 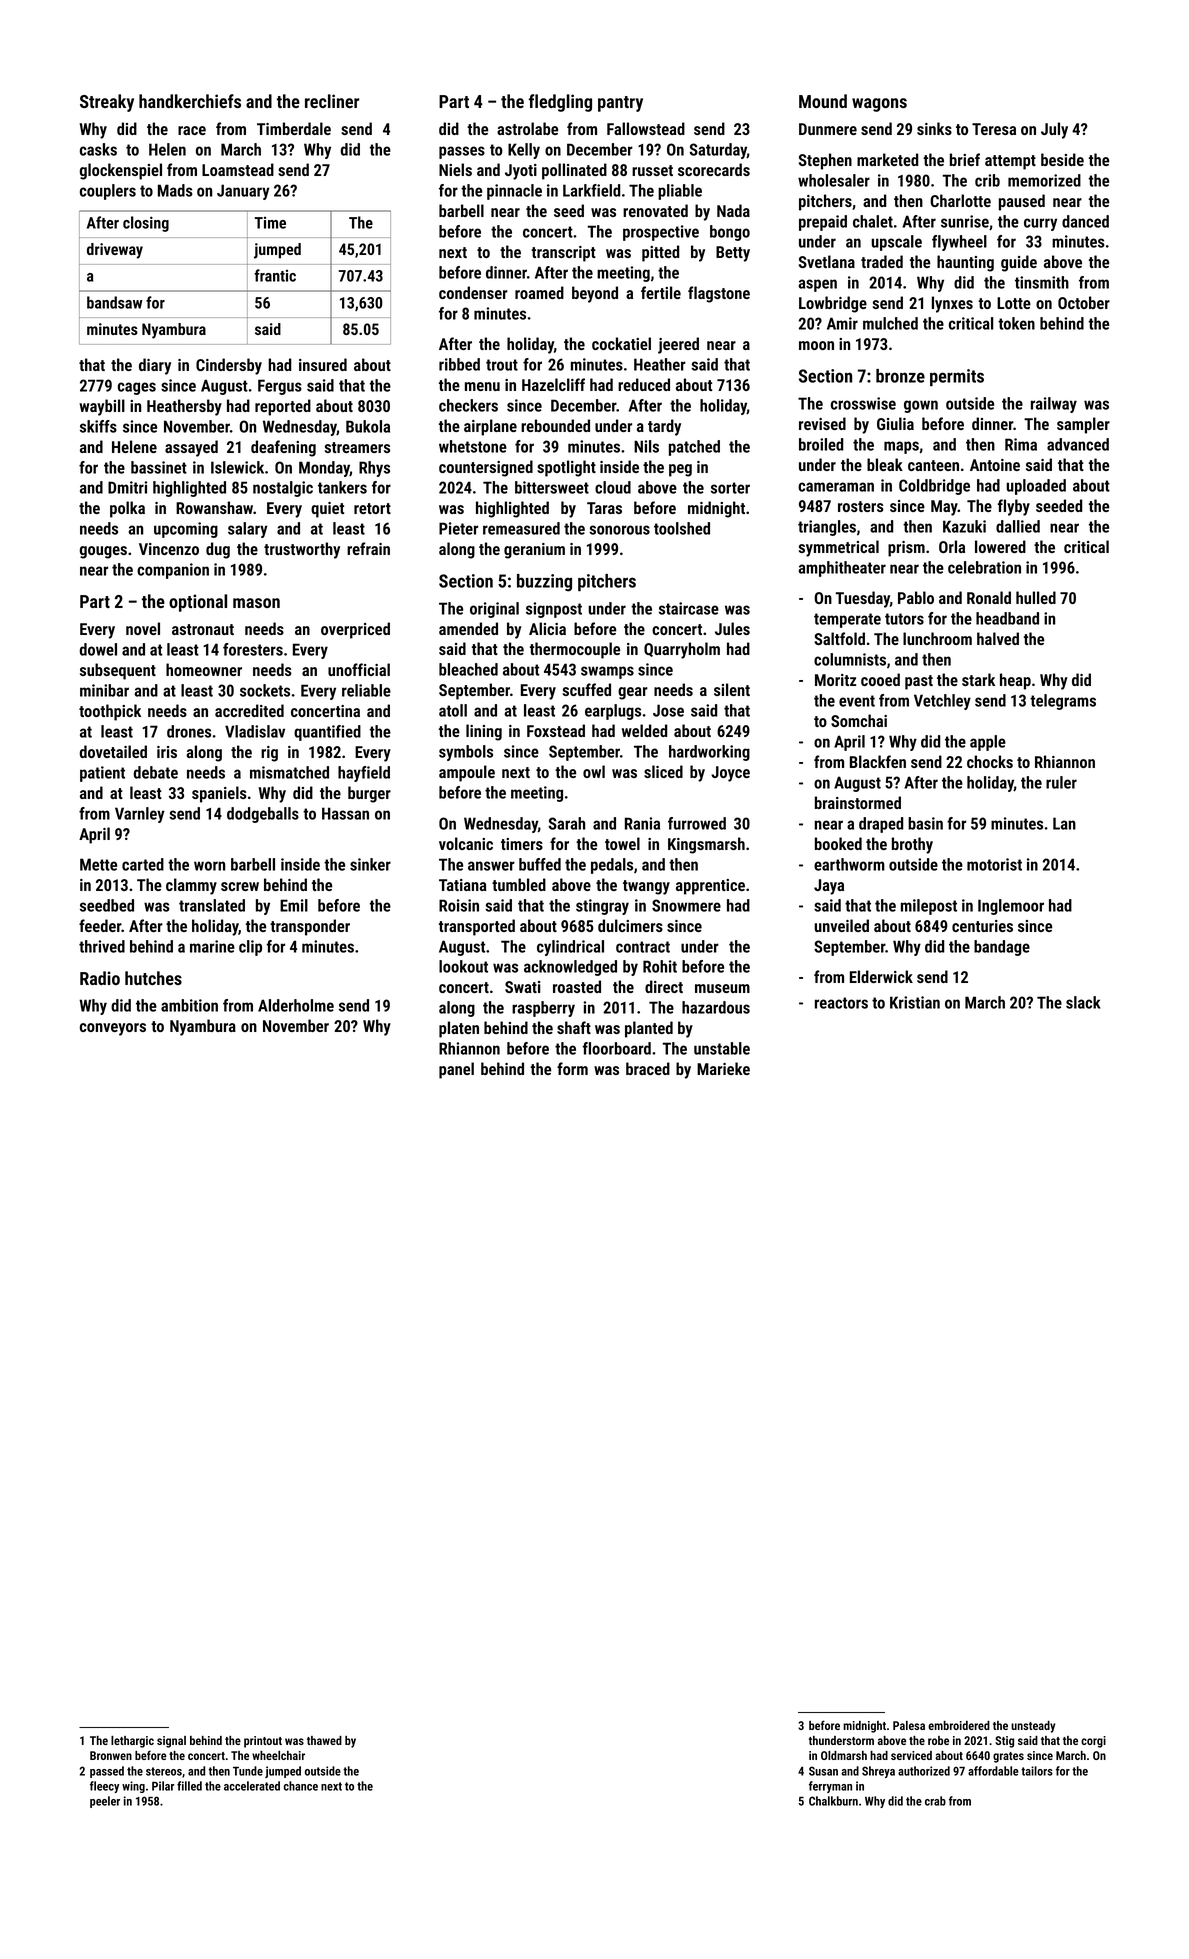 I want to click on peeler, so click(x=105, y=1802).
